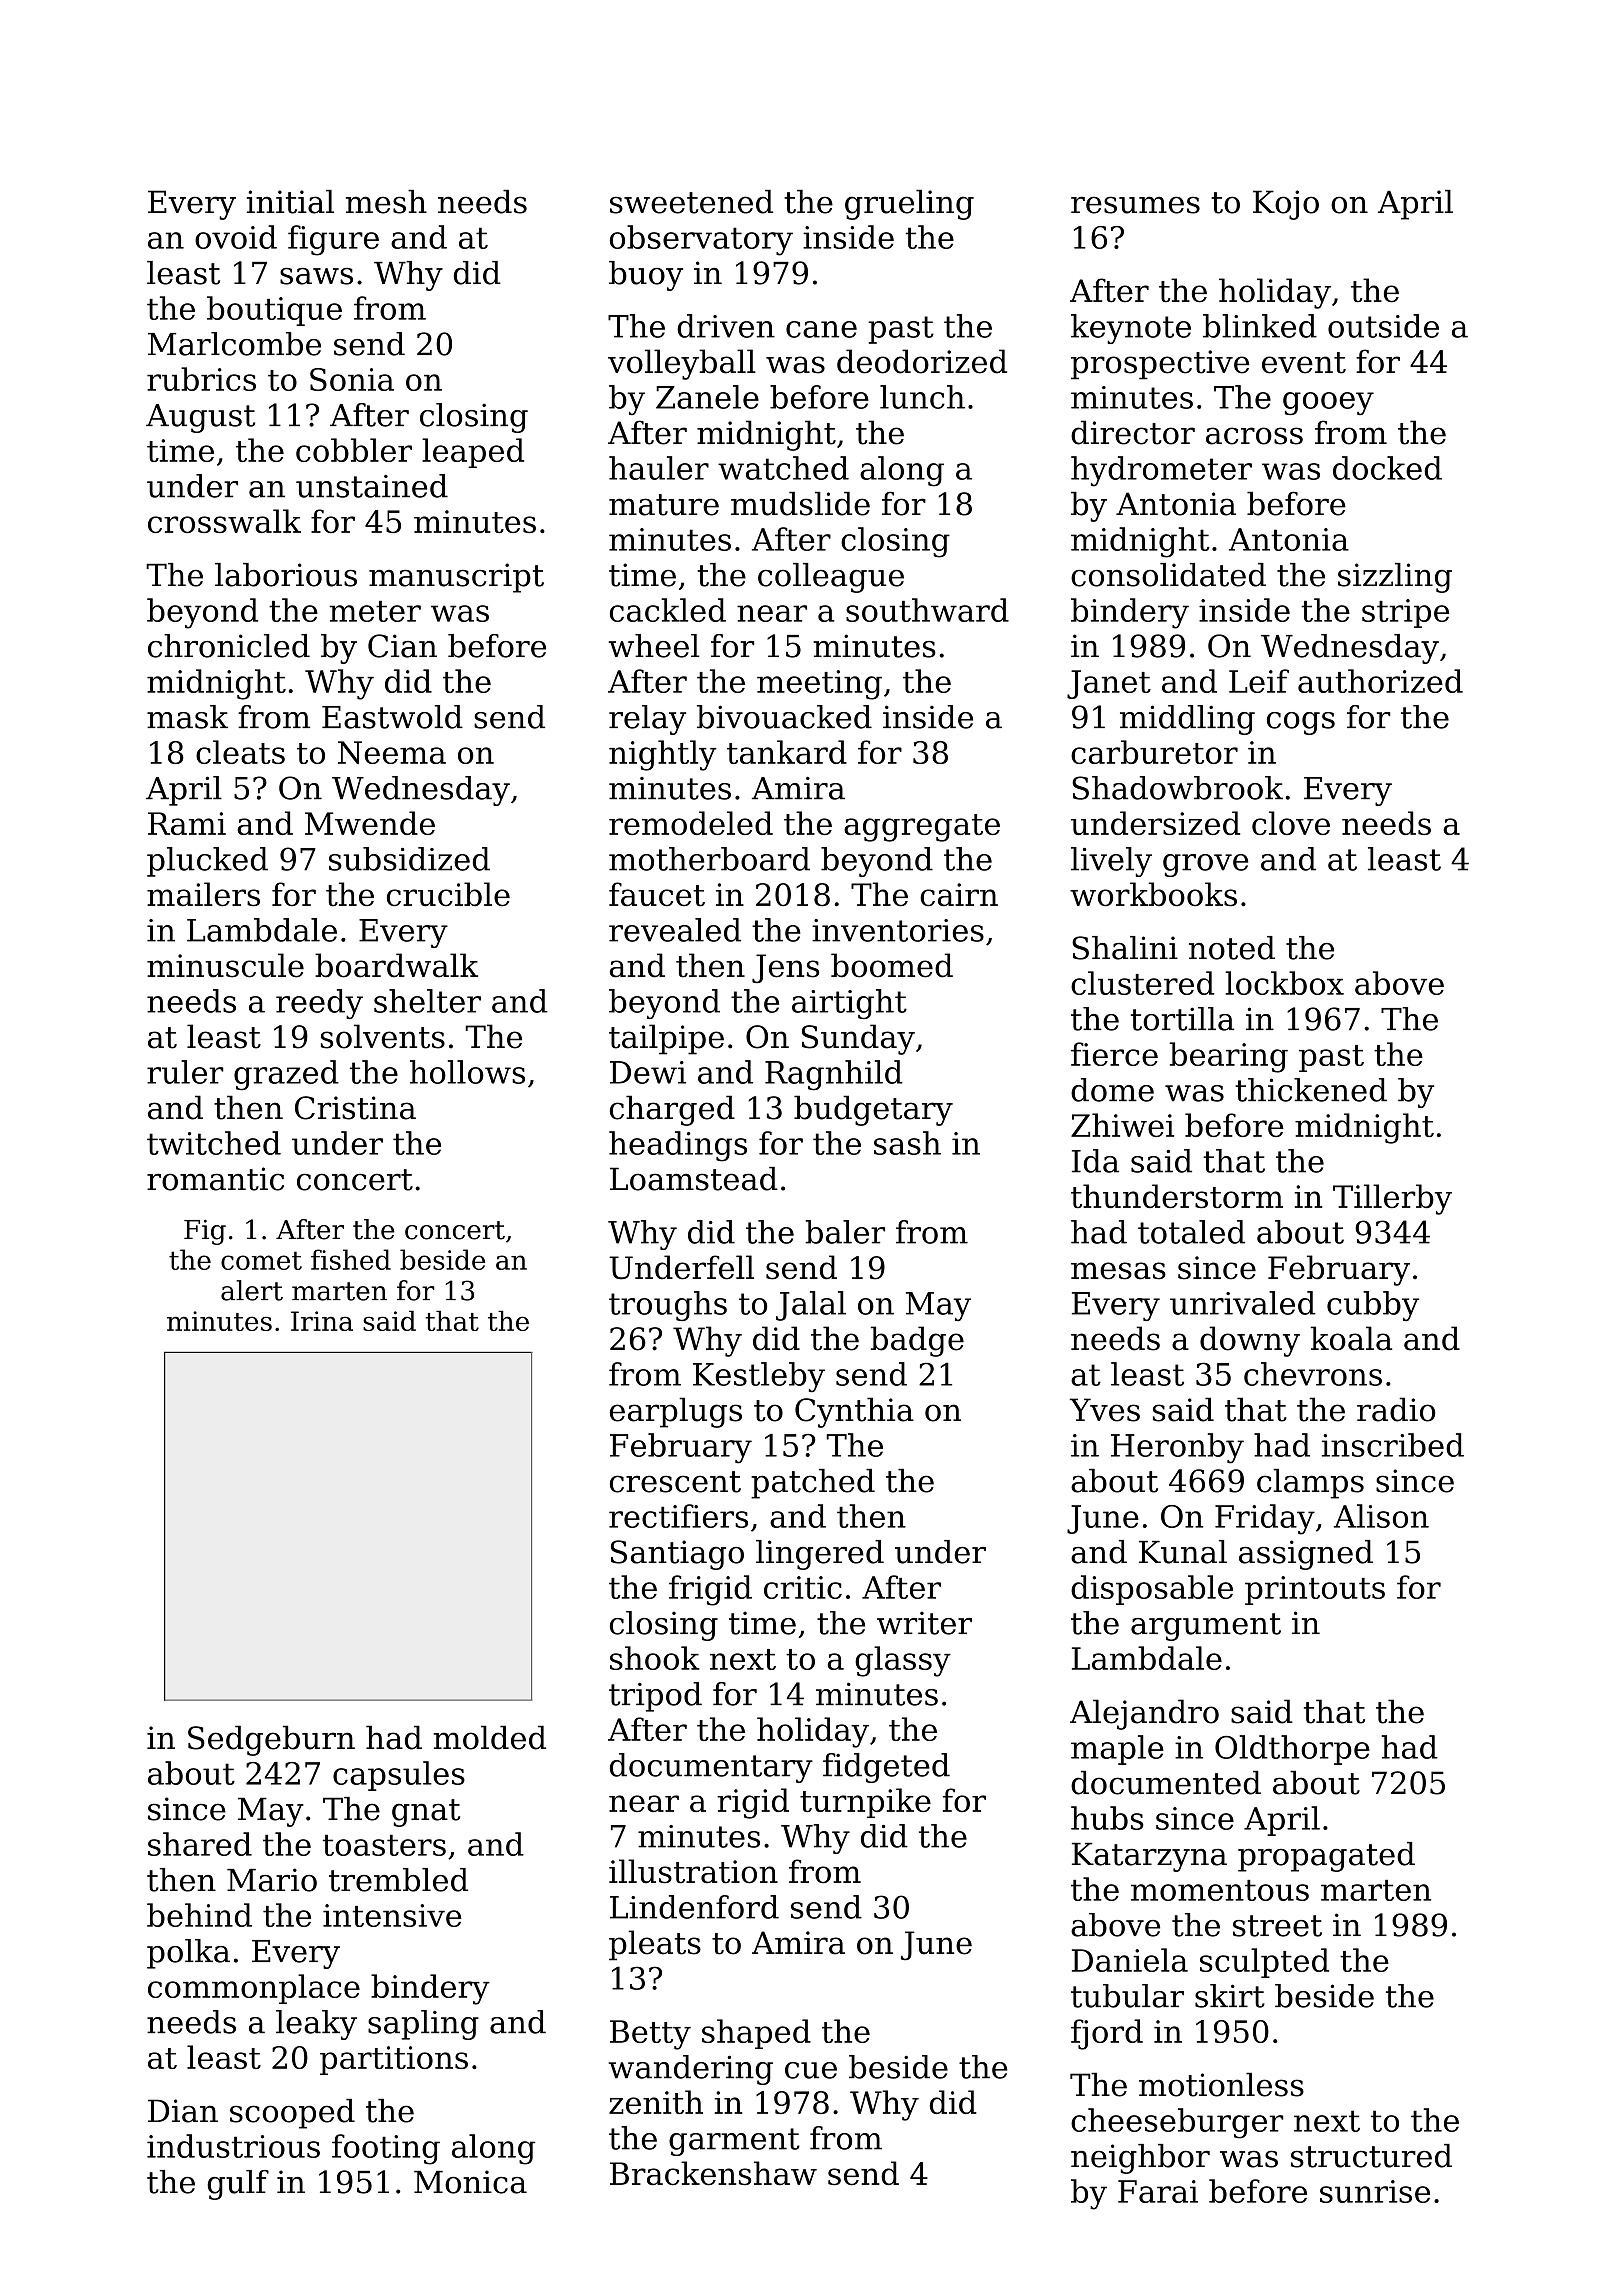 The image size is (1620, 2292). I want to click on clove, so click(1291, 823).
